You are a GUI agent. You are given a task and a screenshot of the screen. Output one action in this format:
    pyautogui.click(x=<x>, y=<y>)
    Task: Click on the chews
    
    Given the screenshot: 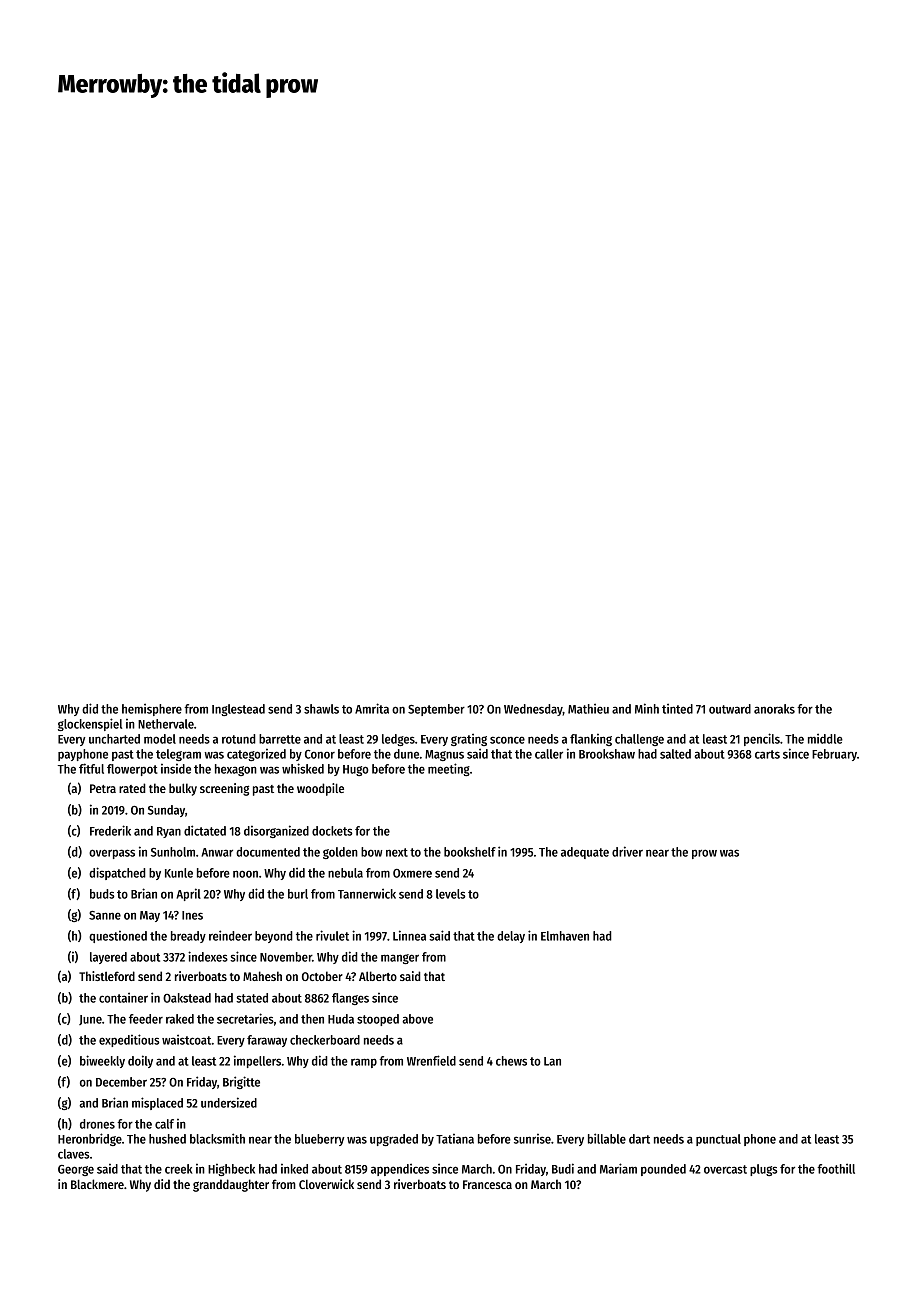 What is the action you would take?
    pyautogui.click(x=511, y=1061)
